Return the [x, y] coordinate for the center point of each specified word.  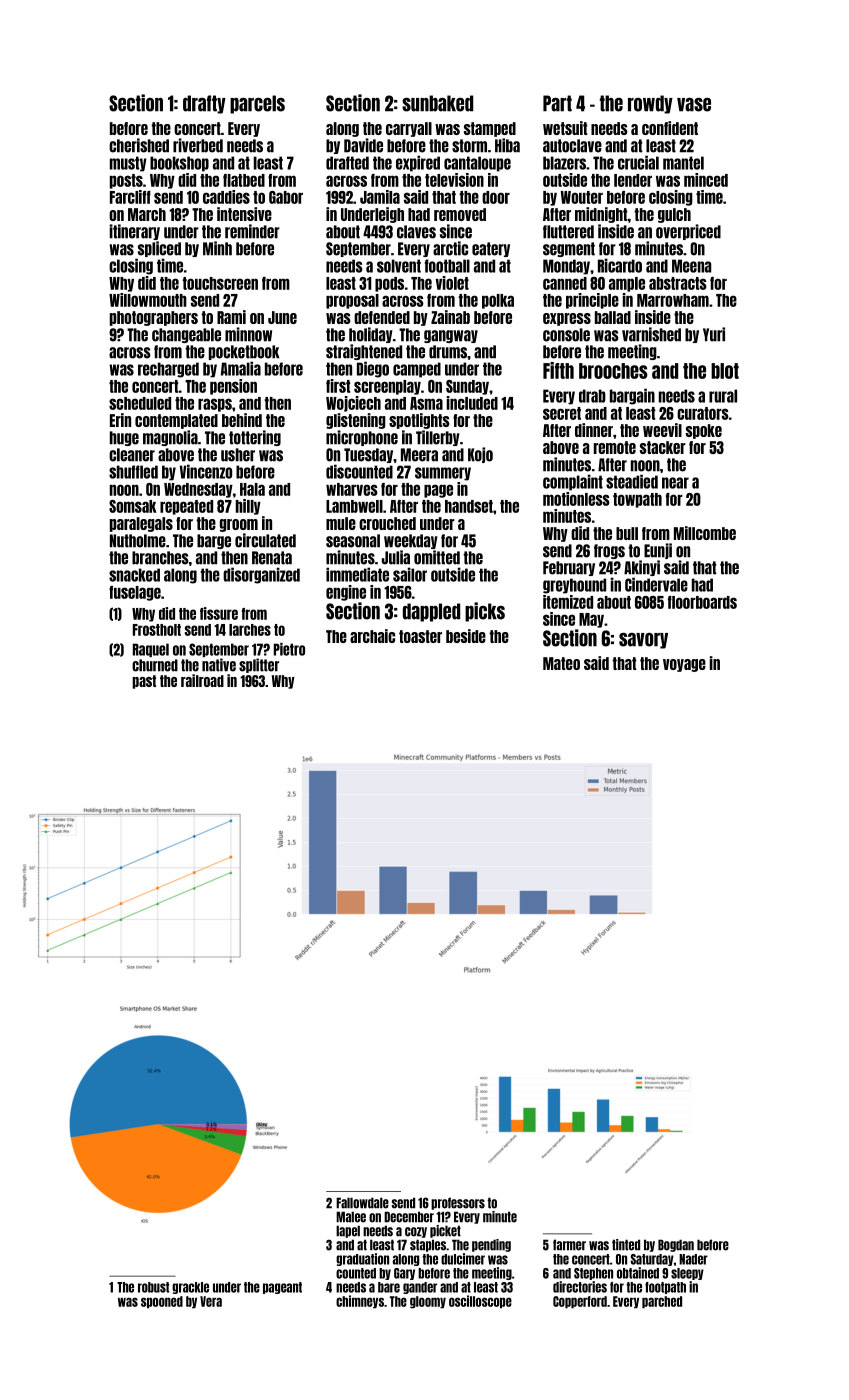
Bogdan [676, 1245]
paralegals [141, 524]
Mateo [561, 663]
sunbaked [437, 103]
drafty [204, 104]
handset [469, 506]
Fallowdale [362, 1203]
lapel [348, 1231]
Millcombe [705, 533]
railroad [202, 680]
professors [458, 1203]
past [144, 682]
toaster [420, 636]
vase [694, 105]
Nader [693, 1259]
